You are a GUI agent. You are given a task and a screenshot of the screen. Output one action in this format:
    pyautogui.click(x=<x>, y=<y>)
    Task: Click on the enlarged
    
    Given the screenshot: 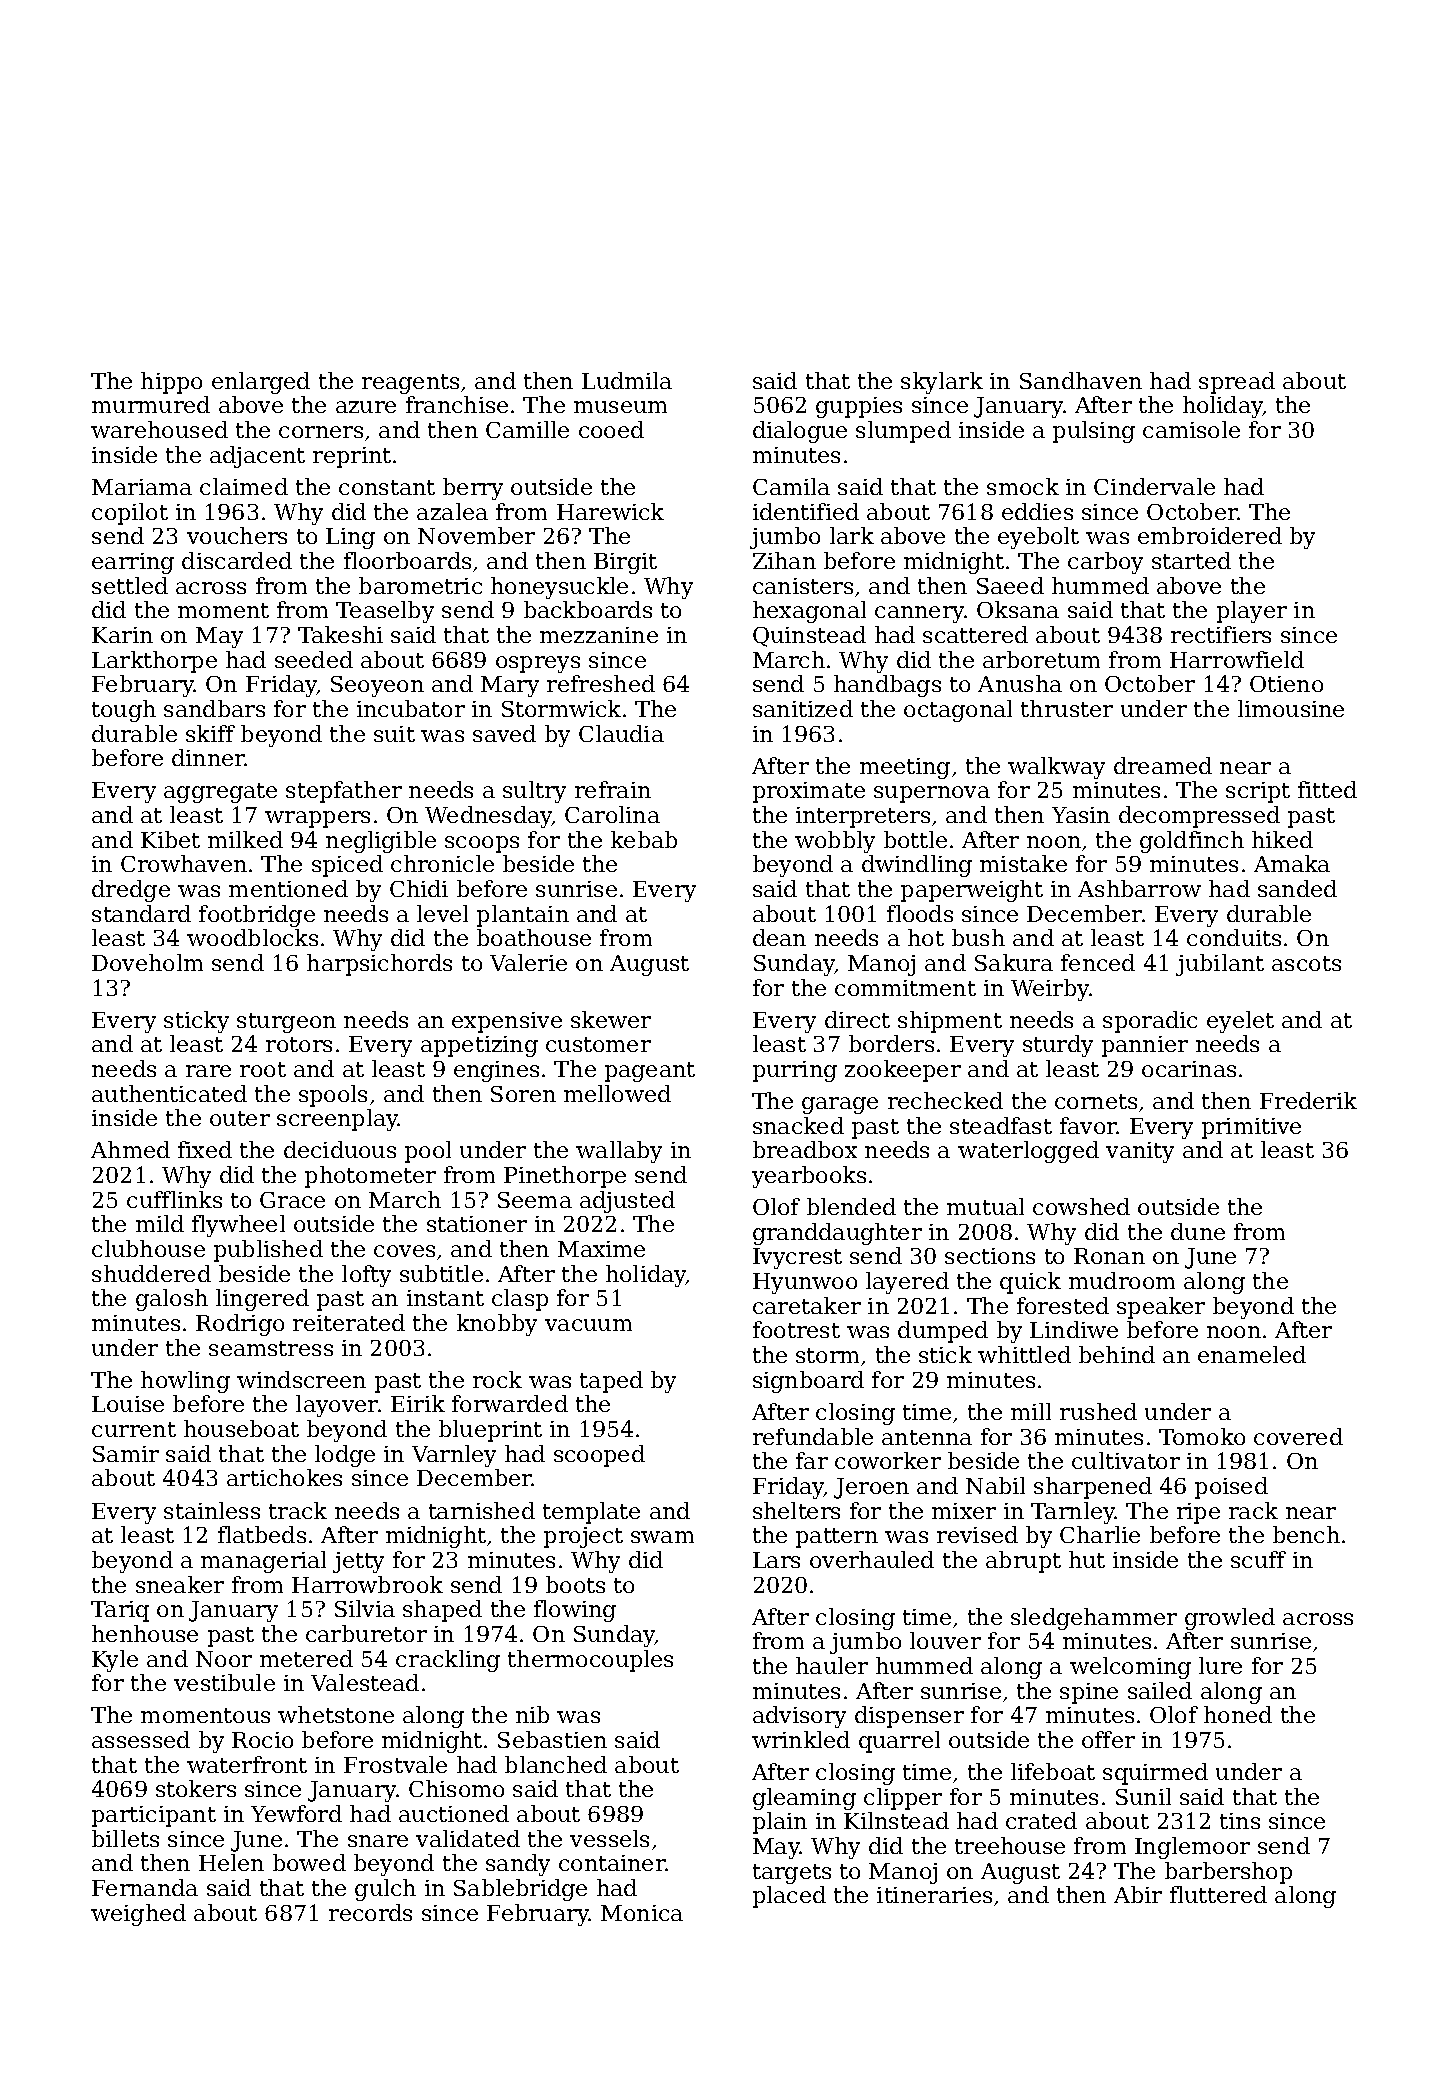 What is the action you would take?
    pyautogui.click(x=261, y=383)
